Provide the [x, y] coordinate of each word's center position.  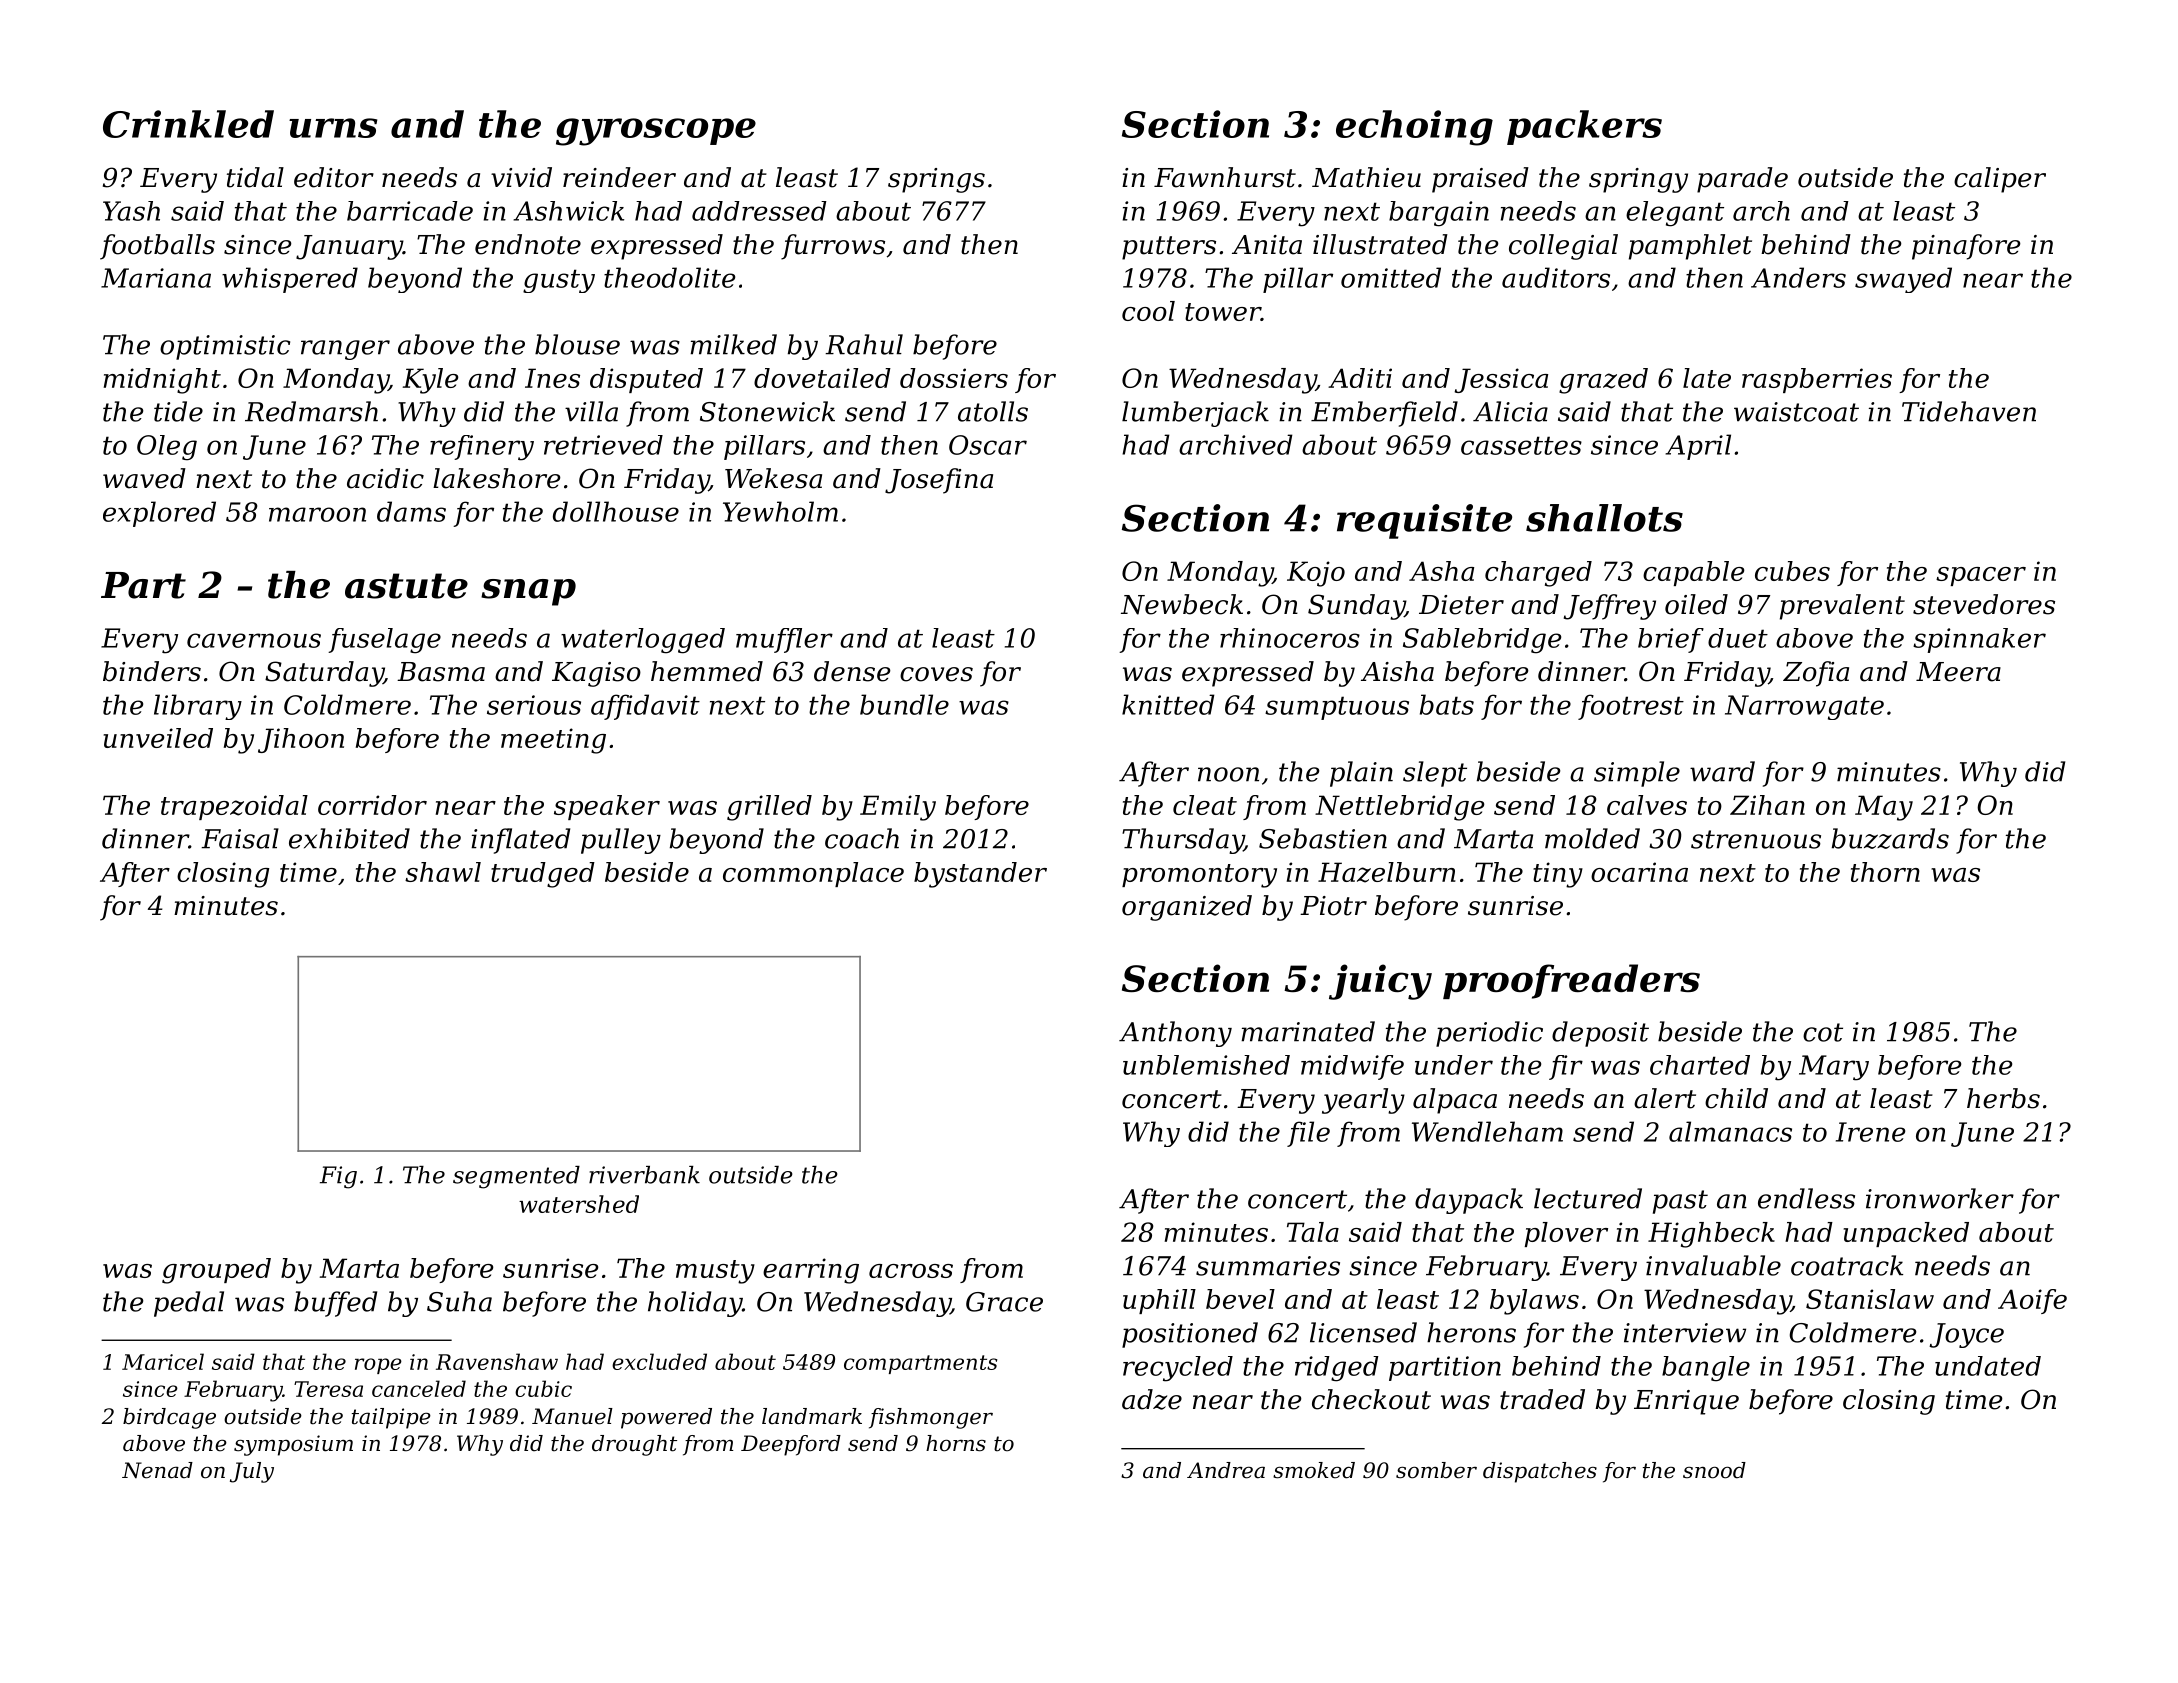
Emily [898, 808]
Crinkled [188, 124]
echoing [1414, 128]
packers [1584, 127]
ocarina [1639, 872]
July [252, 1472]
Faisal [240, 838]
